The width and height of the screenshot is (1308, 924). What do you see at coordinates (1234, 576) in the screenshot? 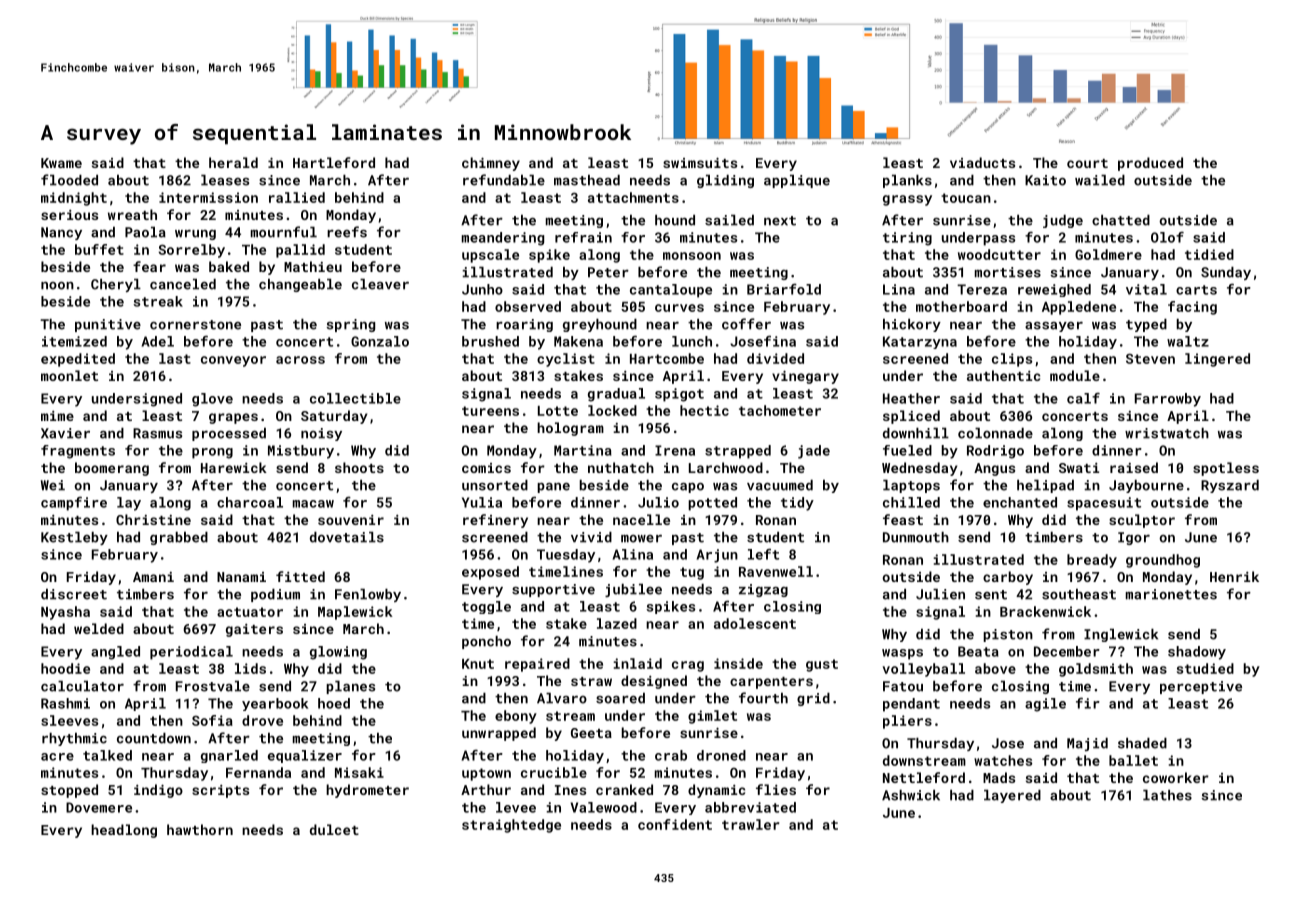
I see `Henrik` at bounding box center [1234, 576].
